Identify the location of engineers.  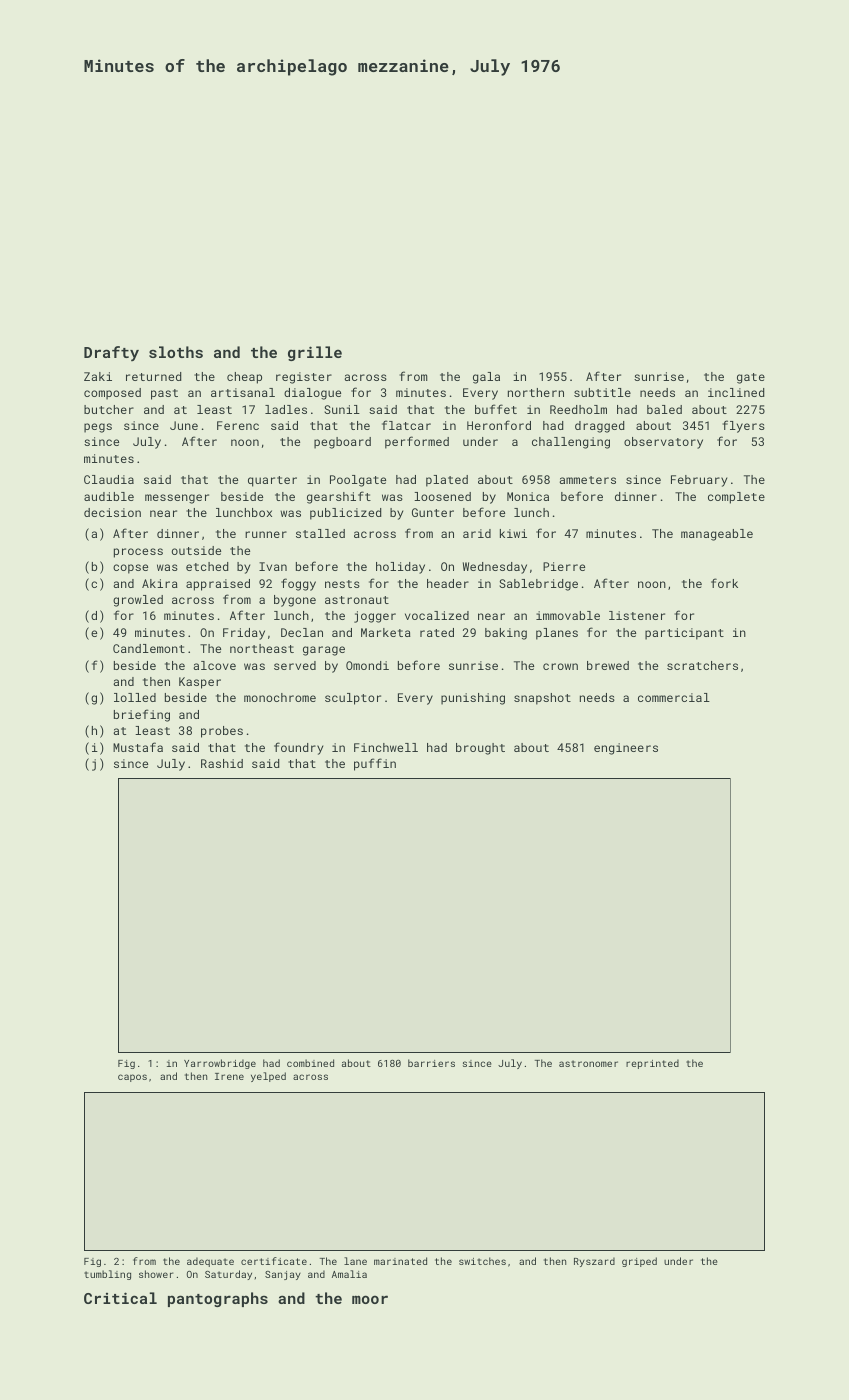
(626, 749).
